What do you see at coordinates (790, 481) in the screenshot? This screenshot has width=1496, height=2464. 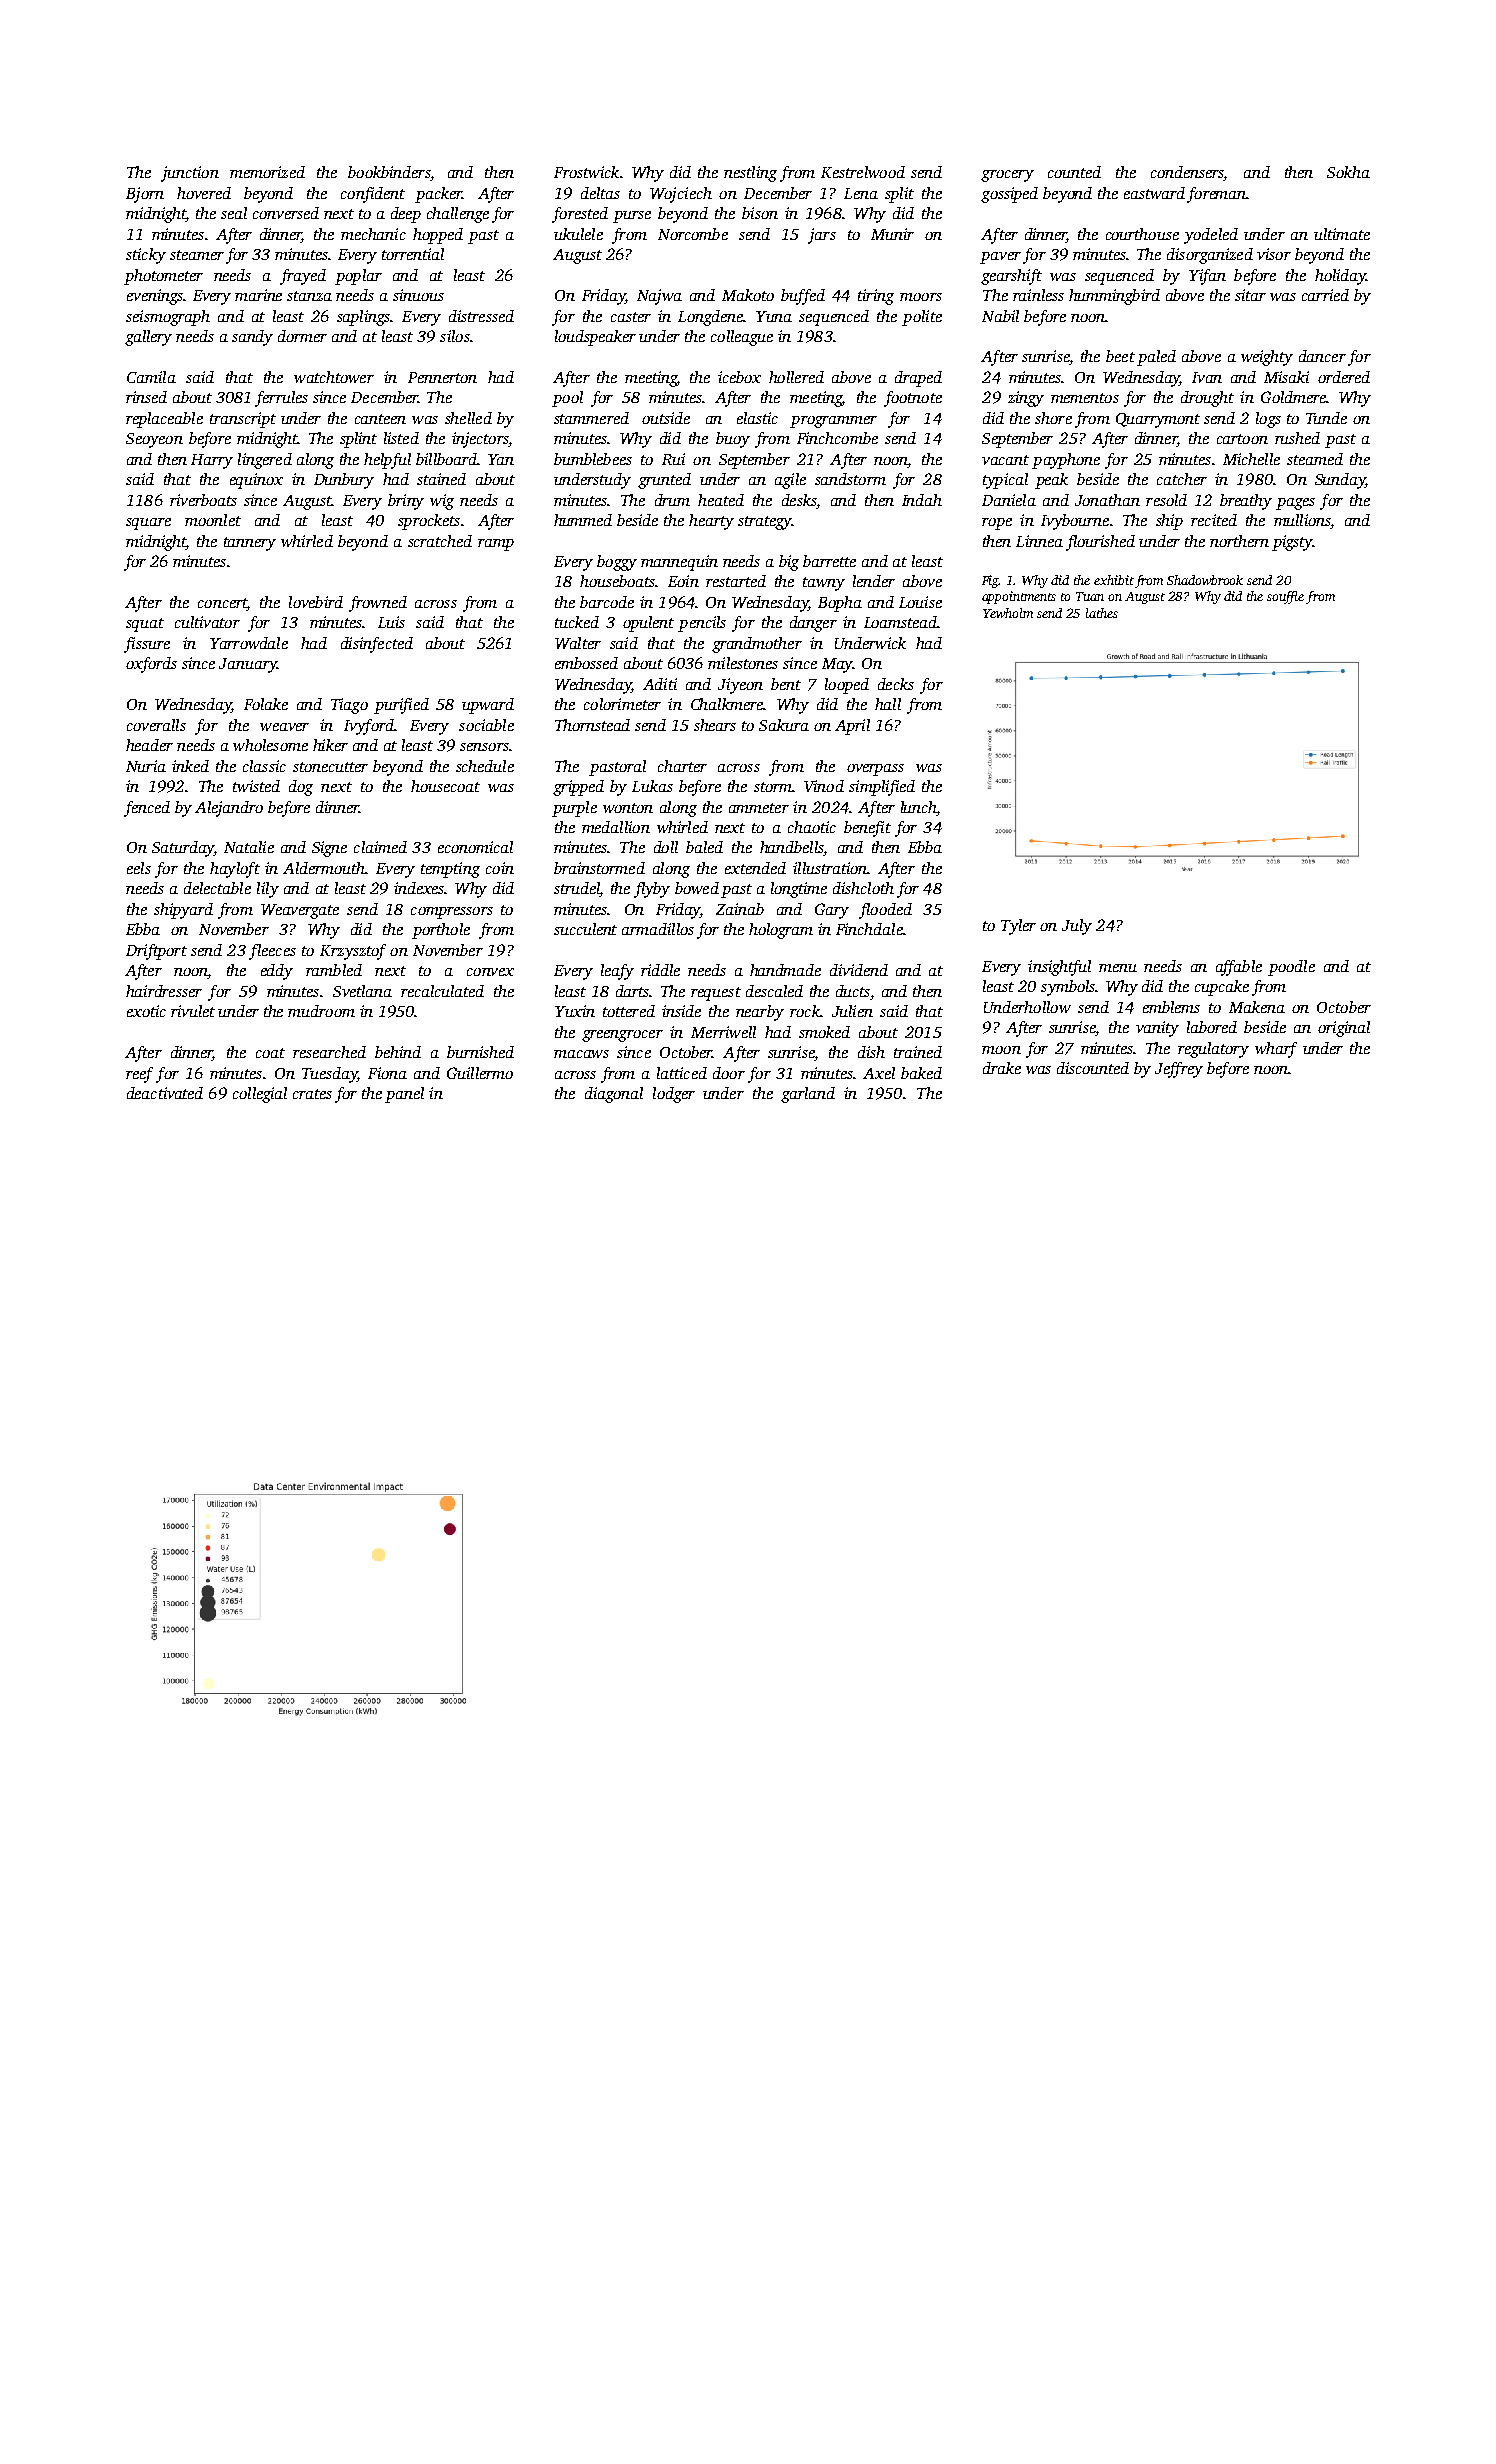 I see `agile` at bounding box center [790, 481].
